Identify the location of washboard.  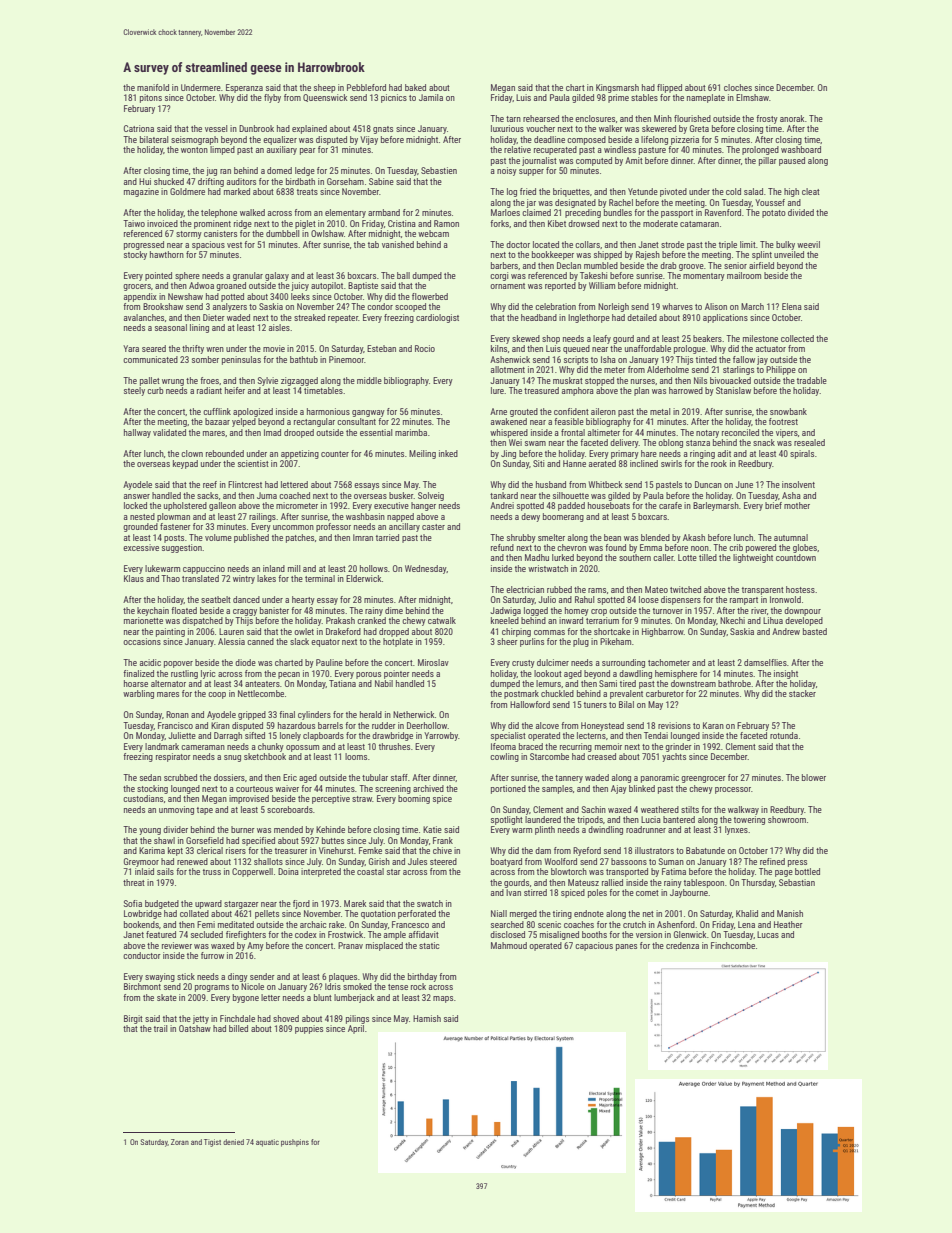
(801, 149).
